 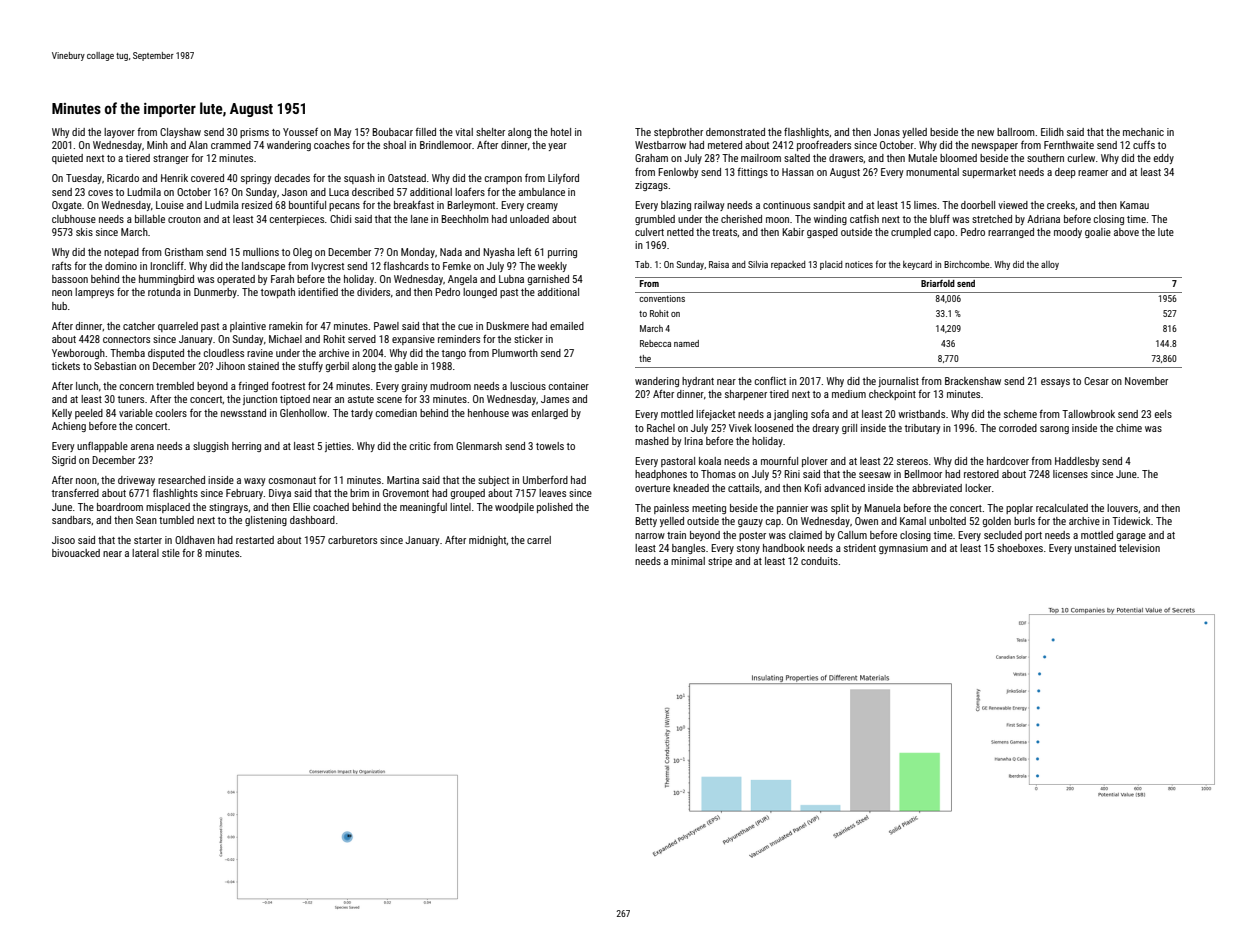 What do you see at coordinates (1077, 462) in the image?
I see `Haddlesby` at bounding box center [1077, 462].
